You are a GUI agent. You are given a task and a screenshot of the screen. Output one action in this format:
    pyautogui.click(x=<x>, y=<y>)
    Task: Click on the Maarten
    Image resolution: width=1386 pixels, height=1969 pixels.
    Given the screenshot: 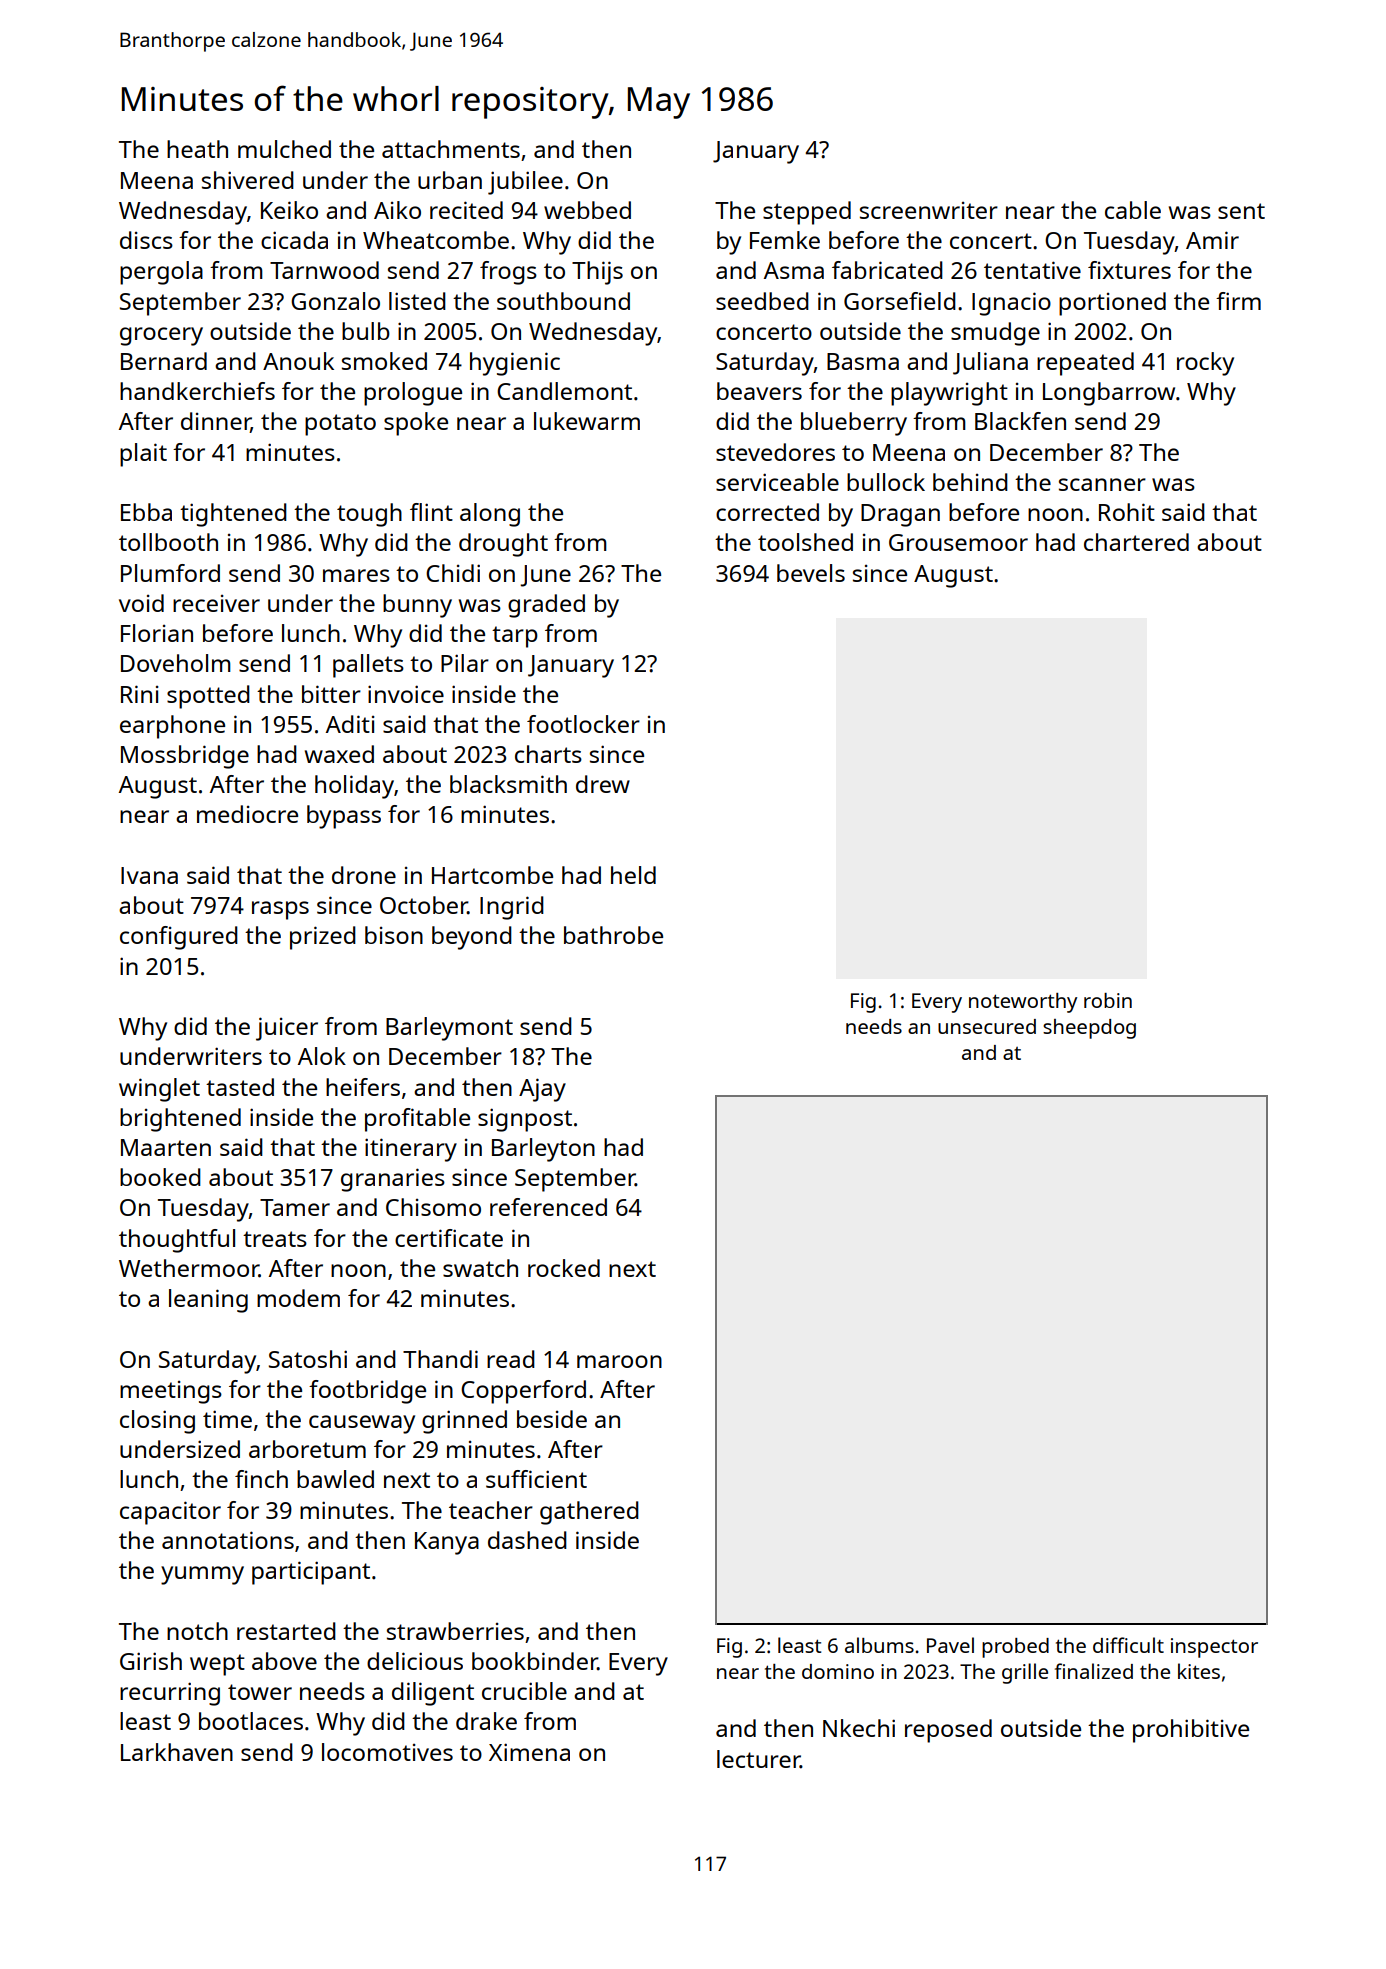 What is the action you would take?
    pyautogui.click(x=166, y=1147)
